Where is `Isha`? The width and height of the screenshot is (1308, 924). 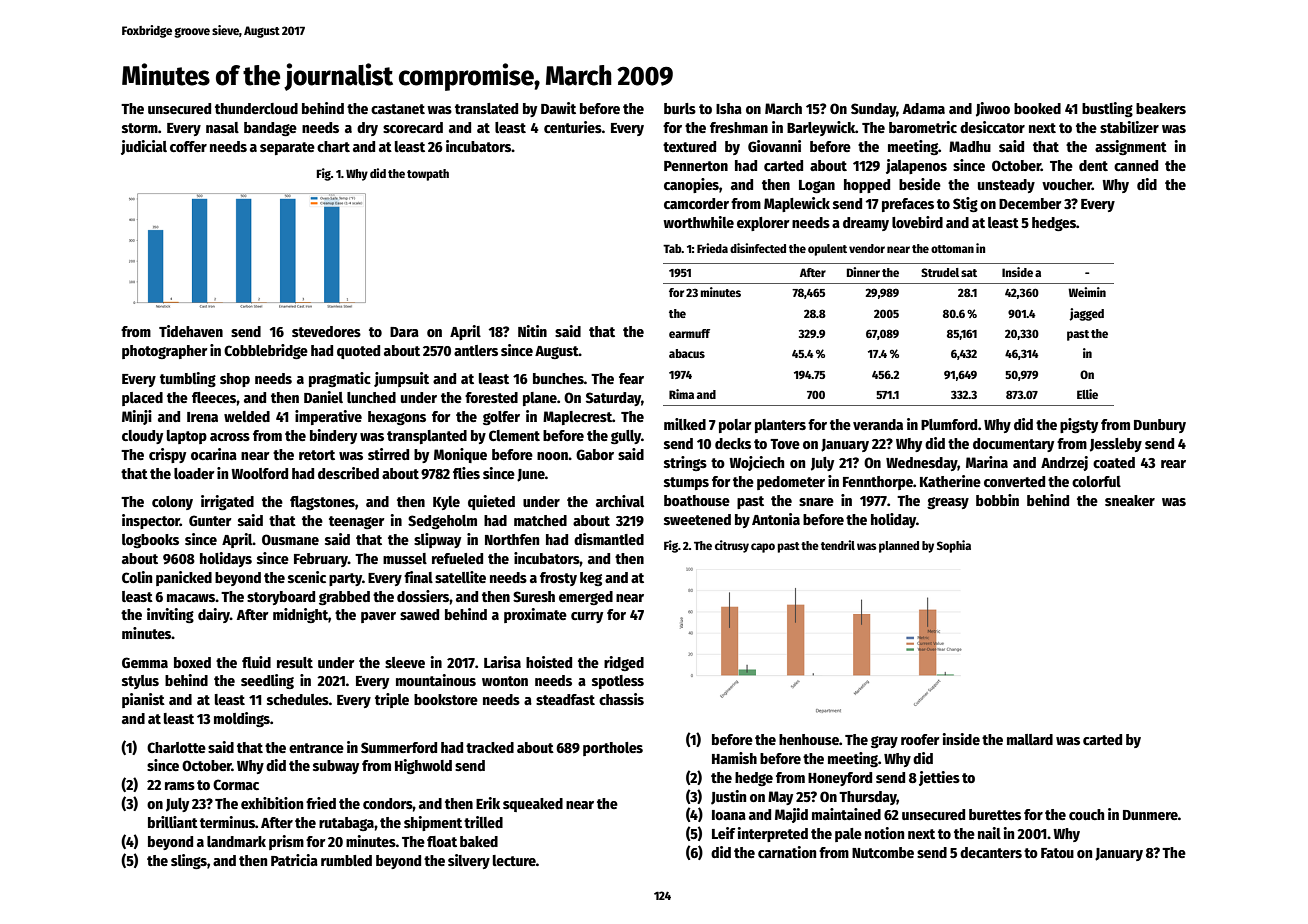 Isha is located at coordinates (729, 108).
